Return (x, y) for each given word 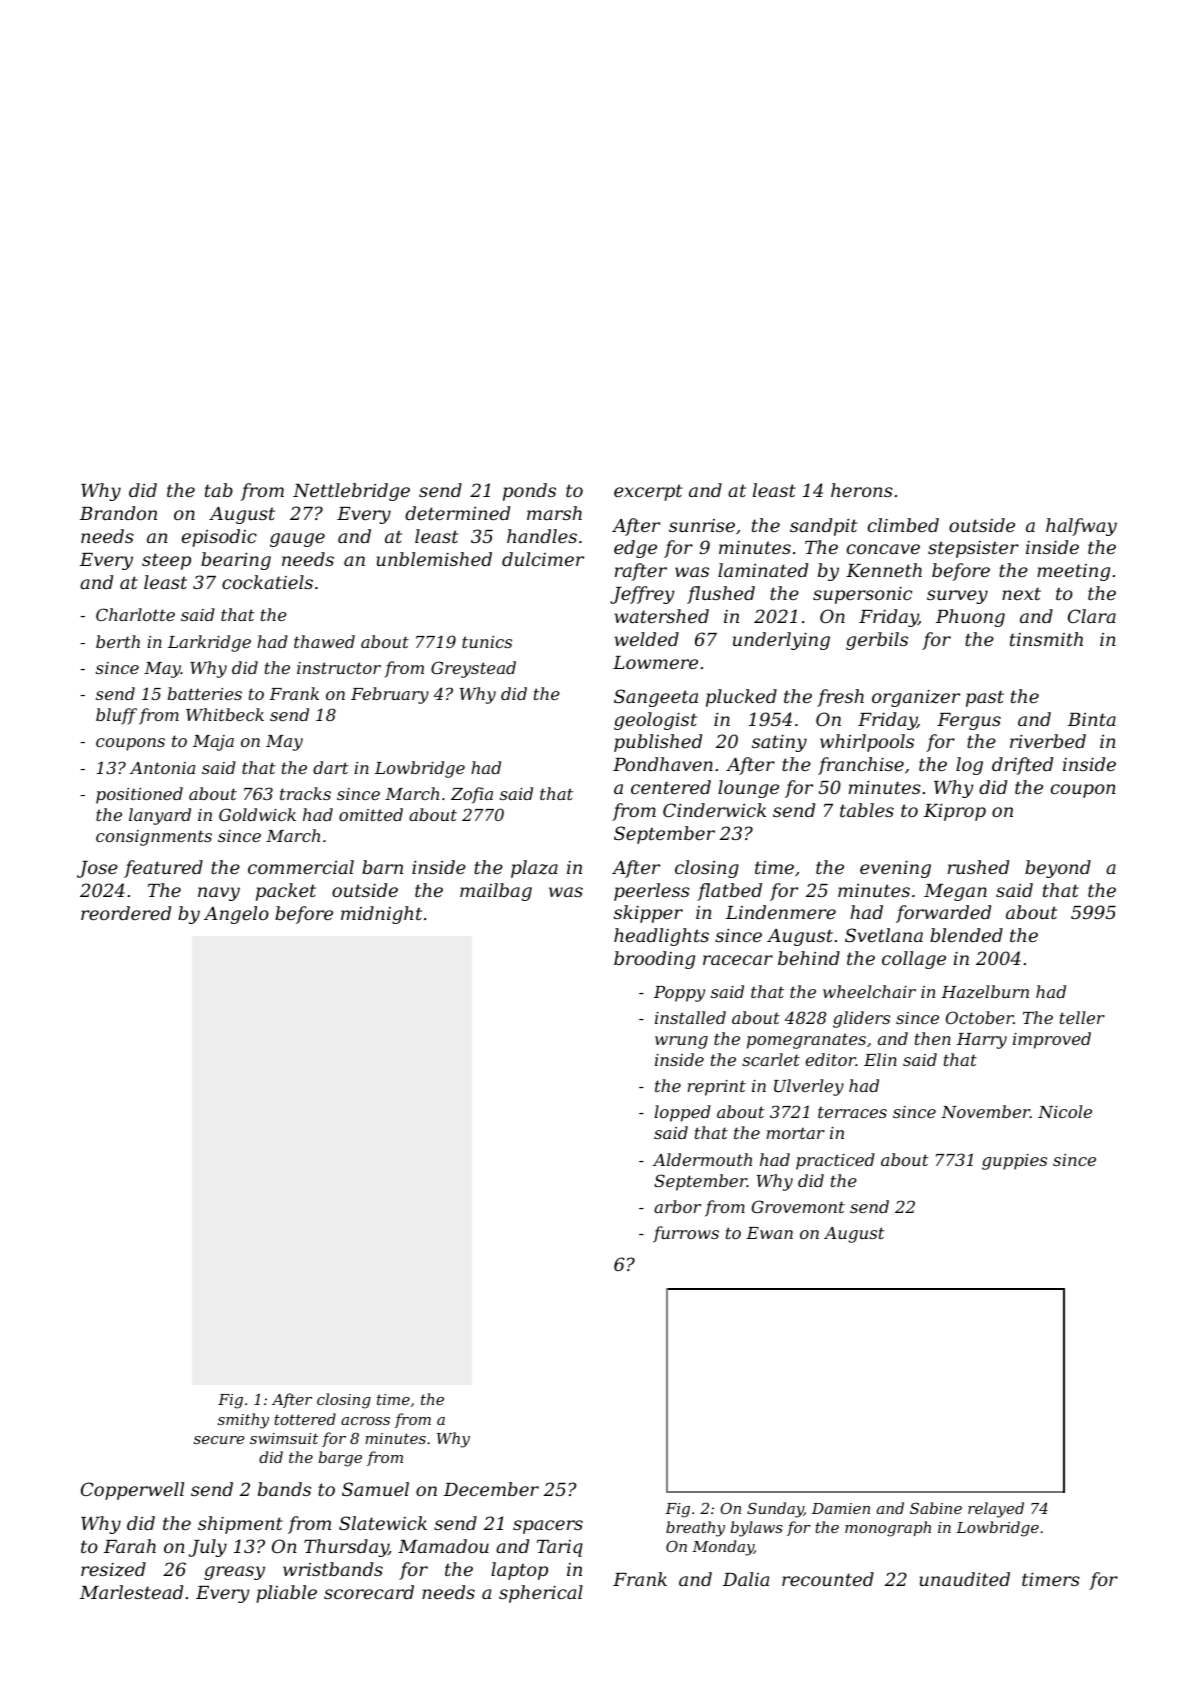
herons (862, 490)
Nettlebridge (351, 492)
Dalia (746, 1579)
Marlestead (131, 1592)
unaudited (964, 1579)
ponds (529, 492)
